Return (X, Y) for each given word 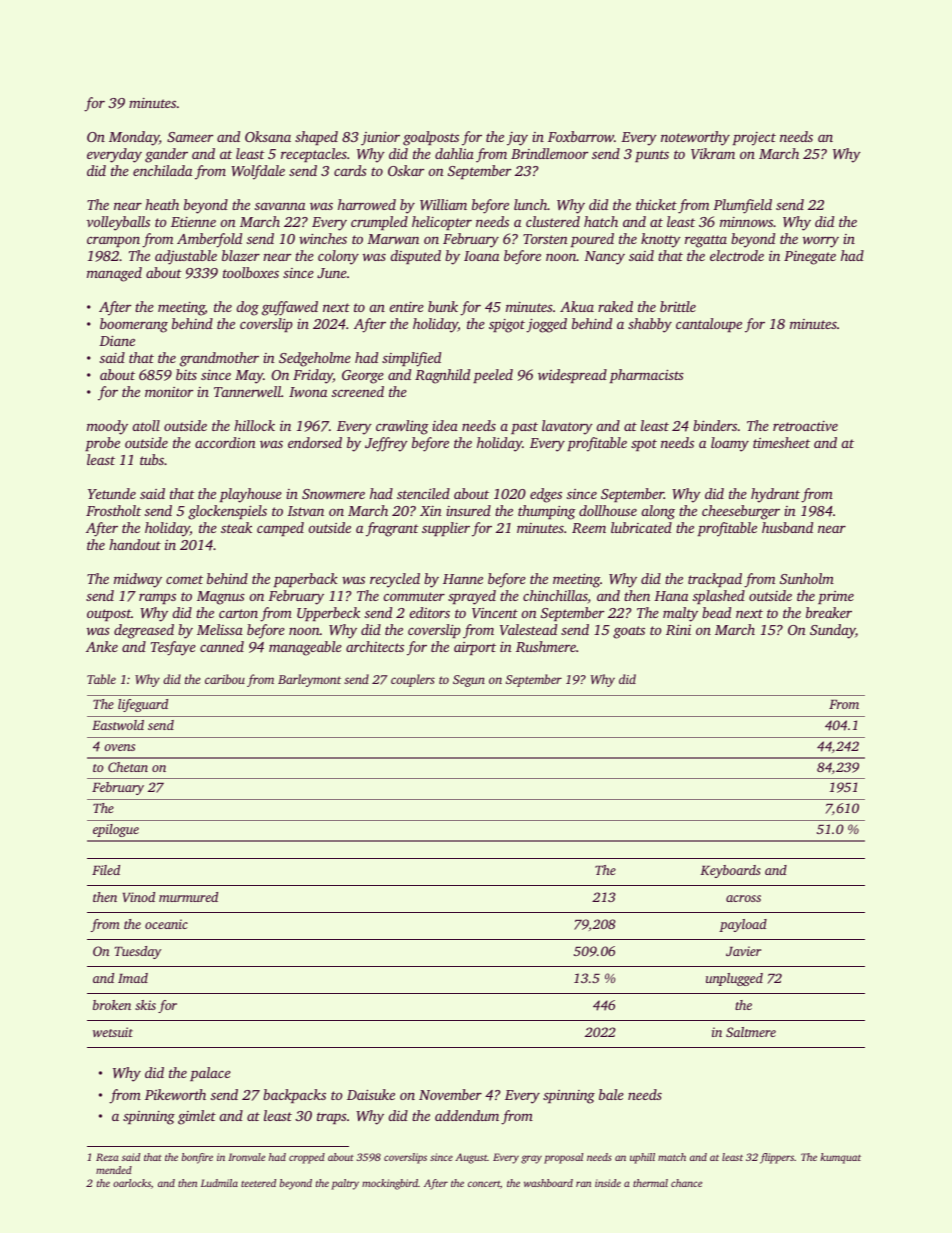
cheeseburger (741, 512)
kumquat (840, 1158)
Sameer (190, 137)
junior (380, 138)
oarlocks (132, 1183)
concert (484, 1184)
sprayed (472, 597)
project (754, 139)
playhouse (251, 495)
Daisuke (371, 1094)
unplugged (734, 979)
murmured (188, 897)
